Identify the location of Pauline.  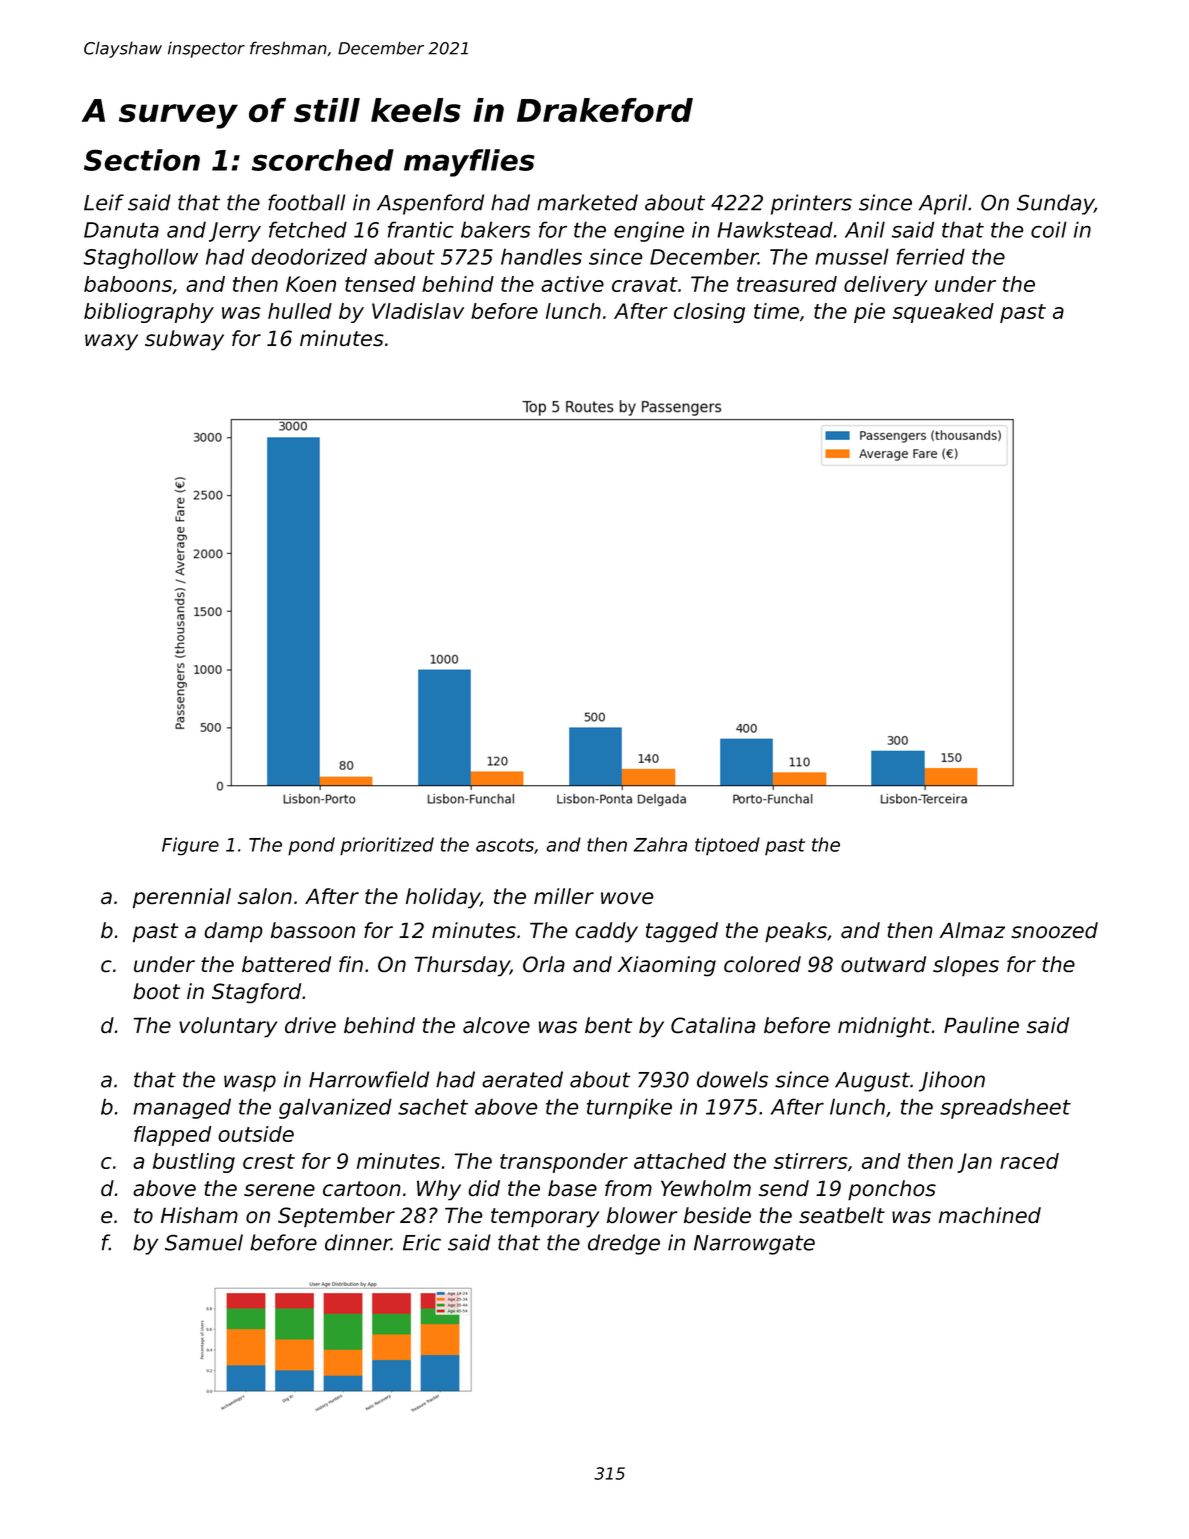
(981, 1025).
